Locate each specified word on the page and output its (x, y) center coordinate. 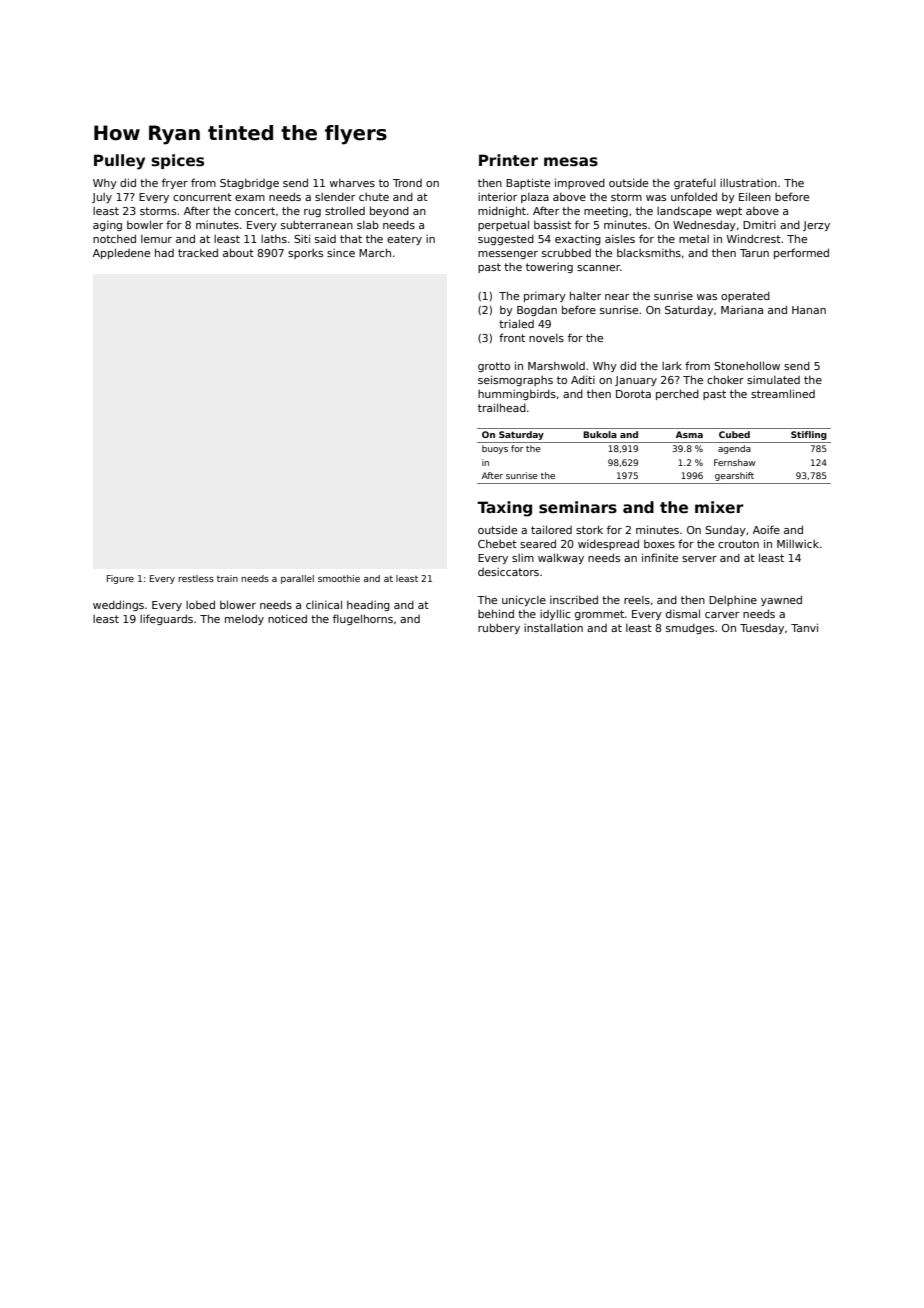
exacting (578, 240)
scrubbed (566, 252)
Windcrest (753, 238)
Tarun (754, 253)
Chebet (497, 544)
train (227, 578)
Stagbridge (249, 184)
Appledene (121, 253)
